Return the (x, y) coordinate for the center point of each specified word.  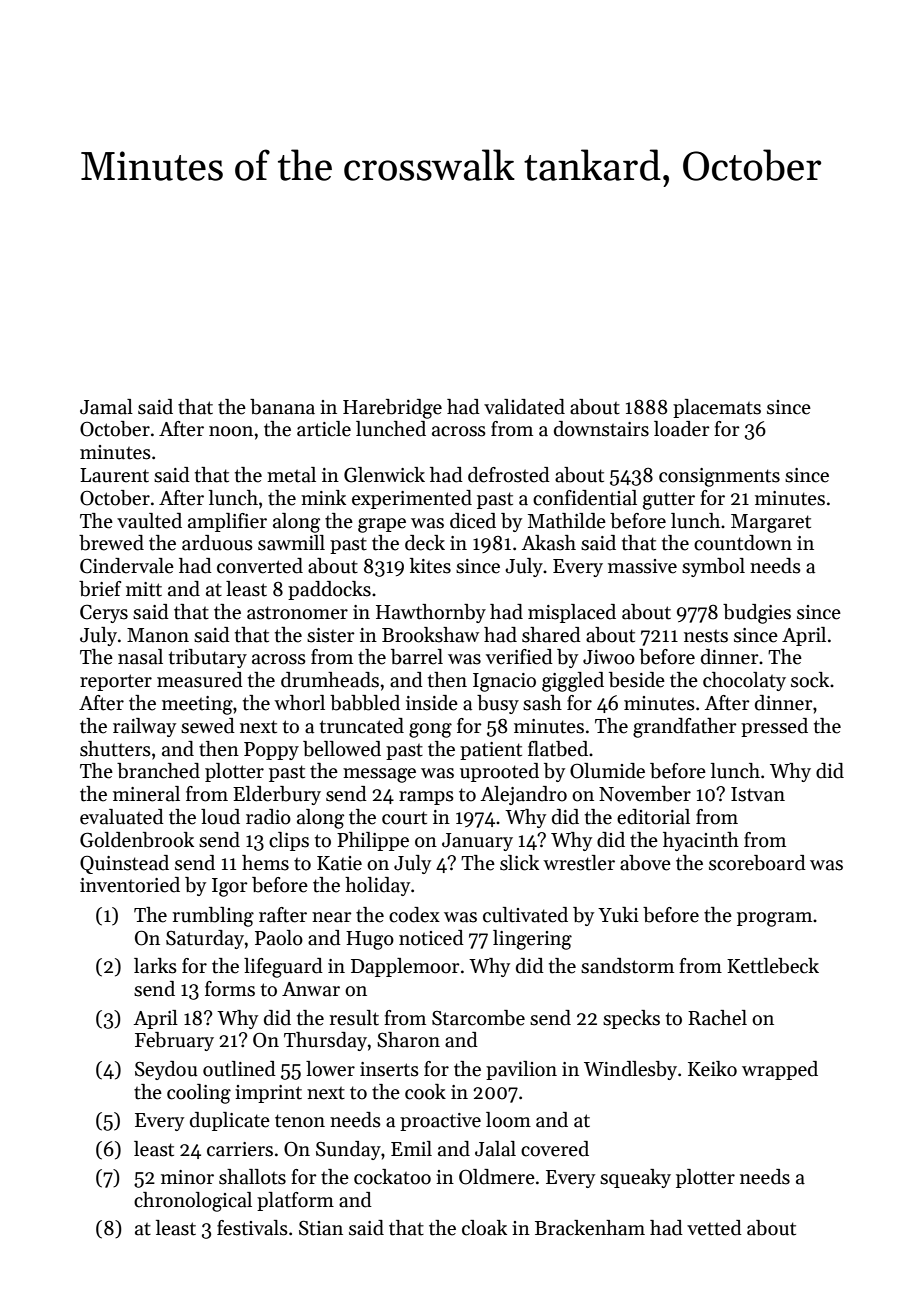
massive (642, 566)
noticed (431, 938)
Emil (411, 1148)
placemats (717, 408)
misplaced (572, 613)
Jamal (106, 407)
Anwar (311, 989)
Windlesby (630, 1070)
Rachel (717, 1018)
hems (265, 863)
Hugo (370, 940)
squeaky (635, 1178)
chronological (193, 1202)
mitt (144, 589)
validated (524, 407)
